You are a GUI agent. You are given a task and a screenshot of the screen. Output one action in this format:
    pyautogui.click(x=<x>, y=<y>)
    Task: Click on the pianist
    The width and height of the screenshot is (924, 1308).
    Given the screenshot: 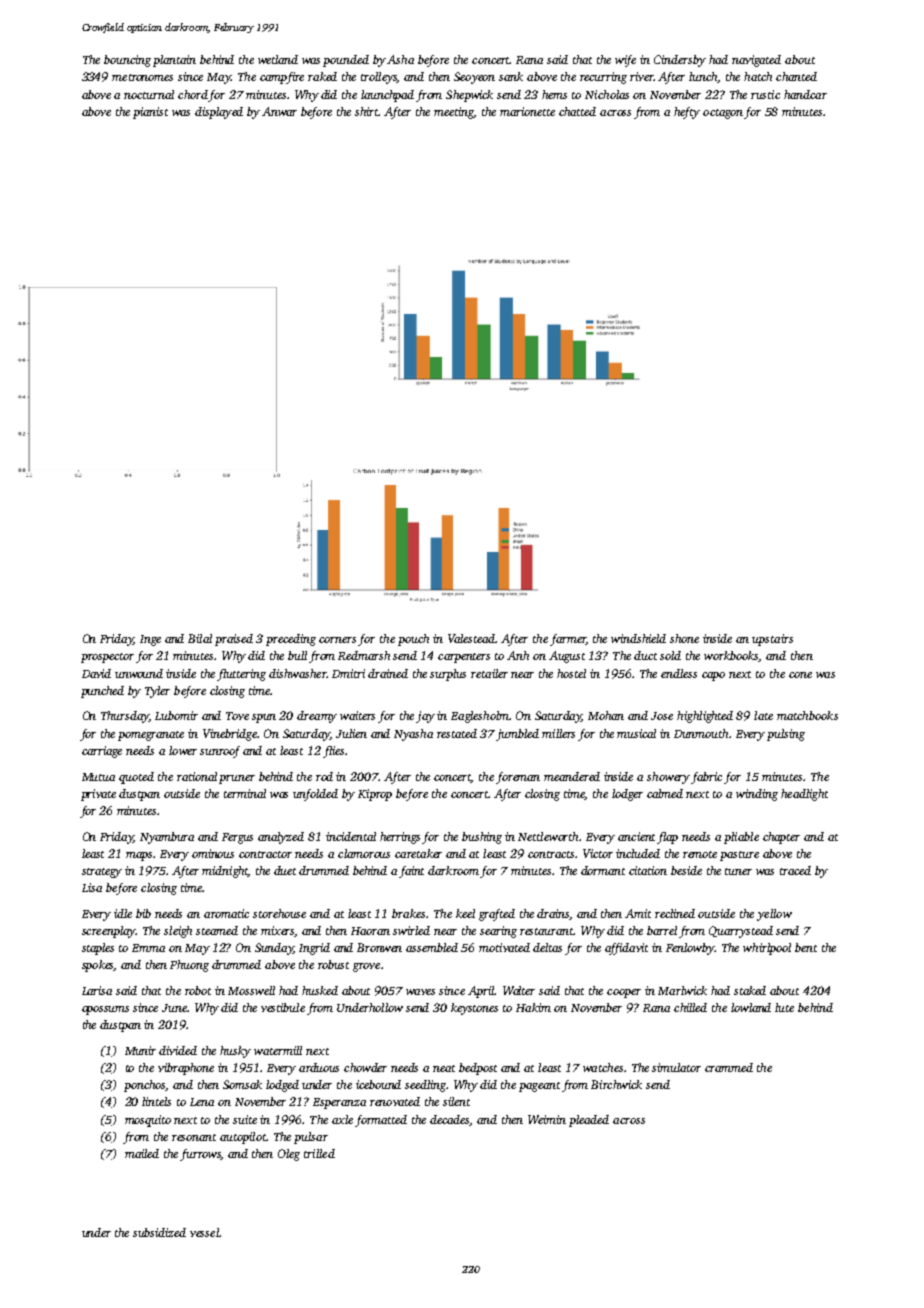 What is the action you would take?
    pyautogui.click(x=150, y=113)
